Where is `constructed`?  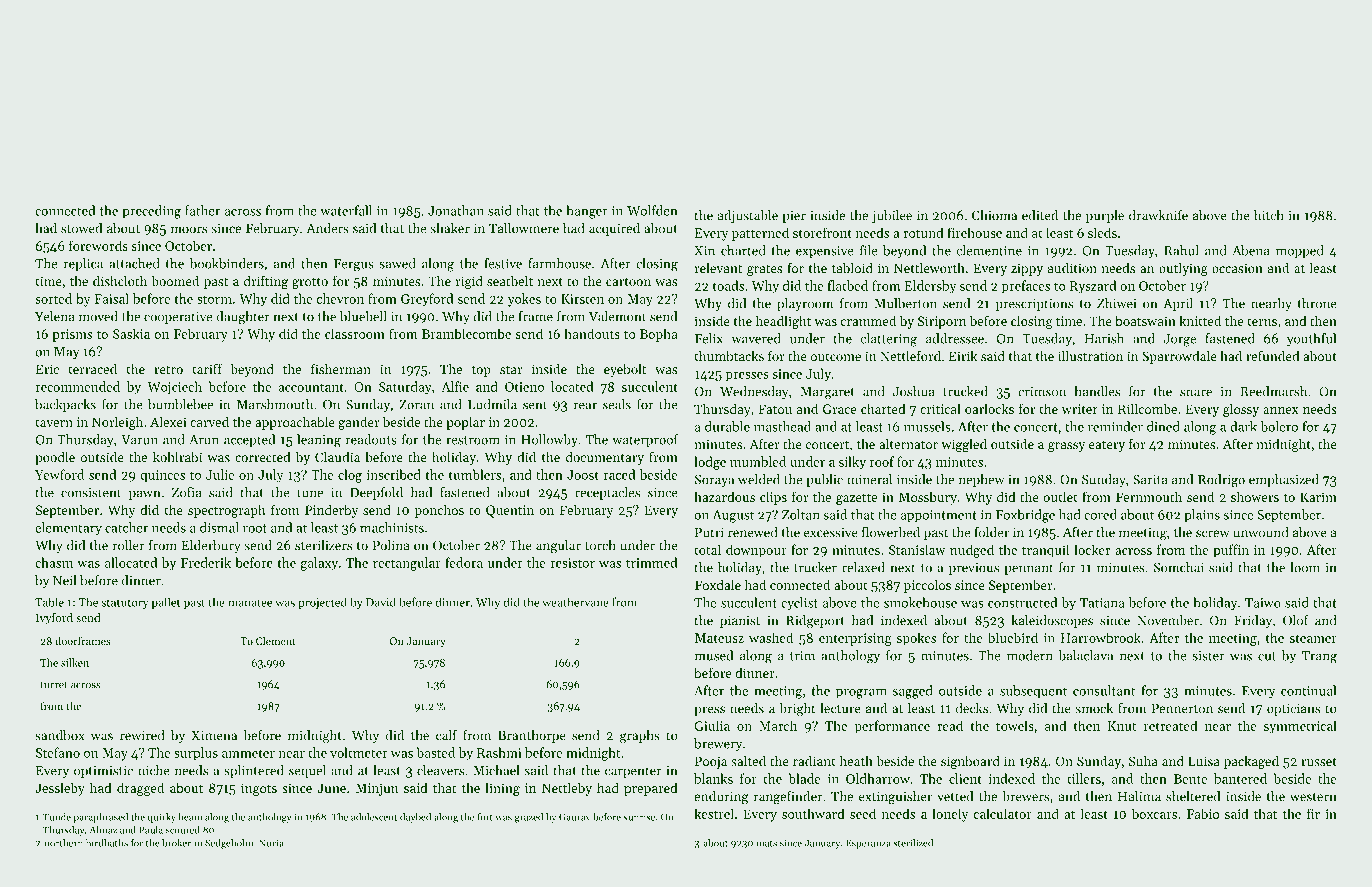
constructed is located at coordinates (1022, 602).
